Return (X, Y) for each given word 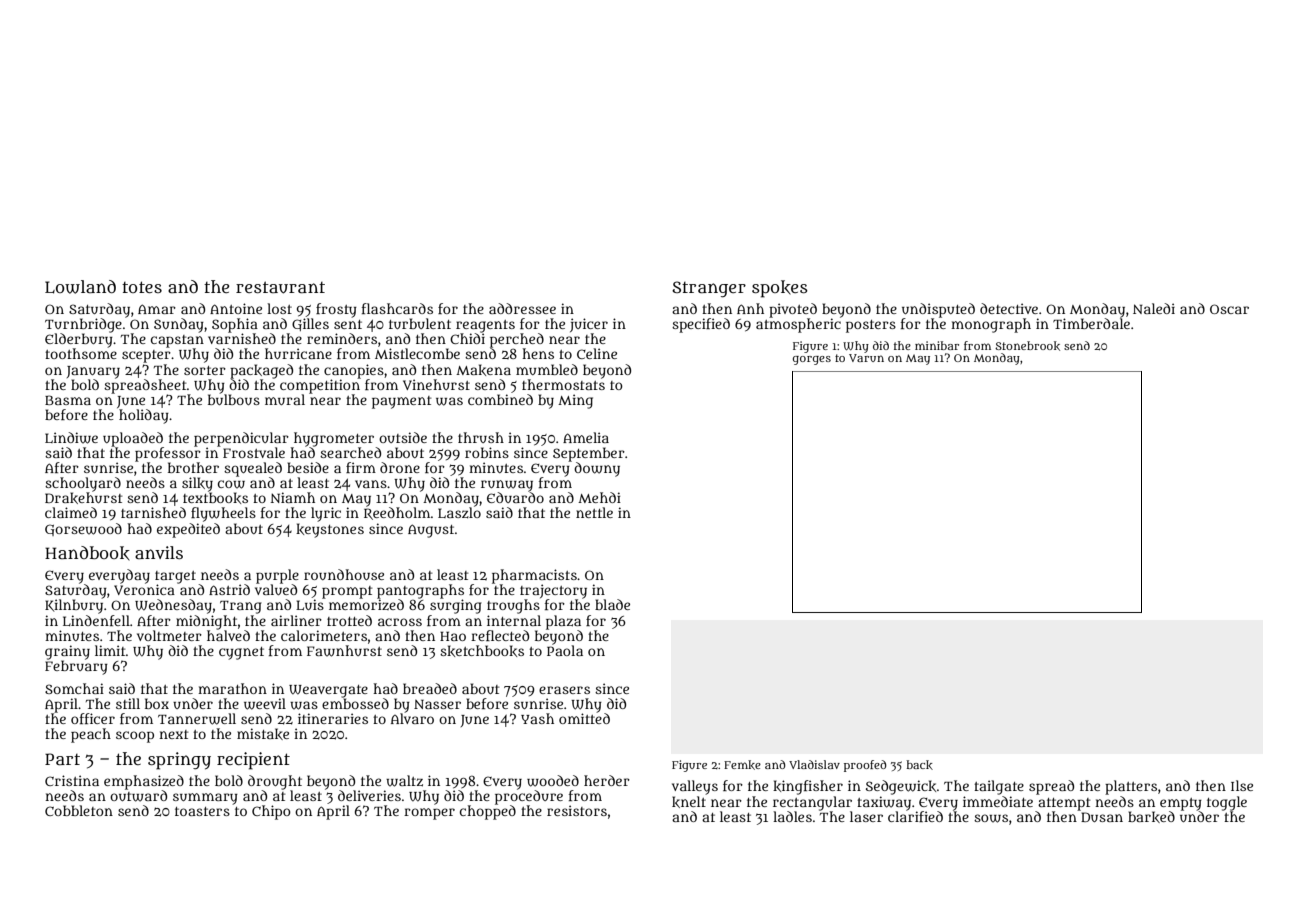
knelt (689, 802)
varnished (242, 338)
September (589, 454)
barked (1151, 817)
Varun (866, 358)
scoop (135, 737)
